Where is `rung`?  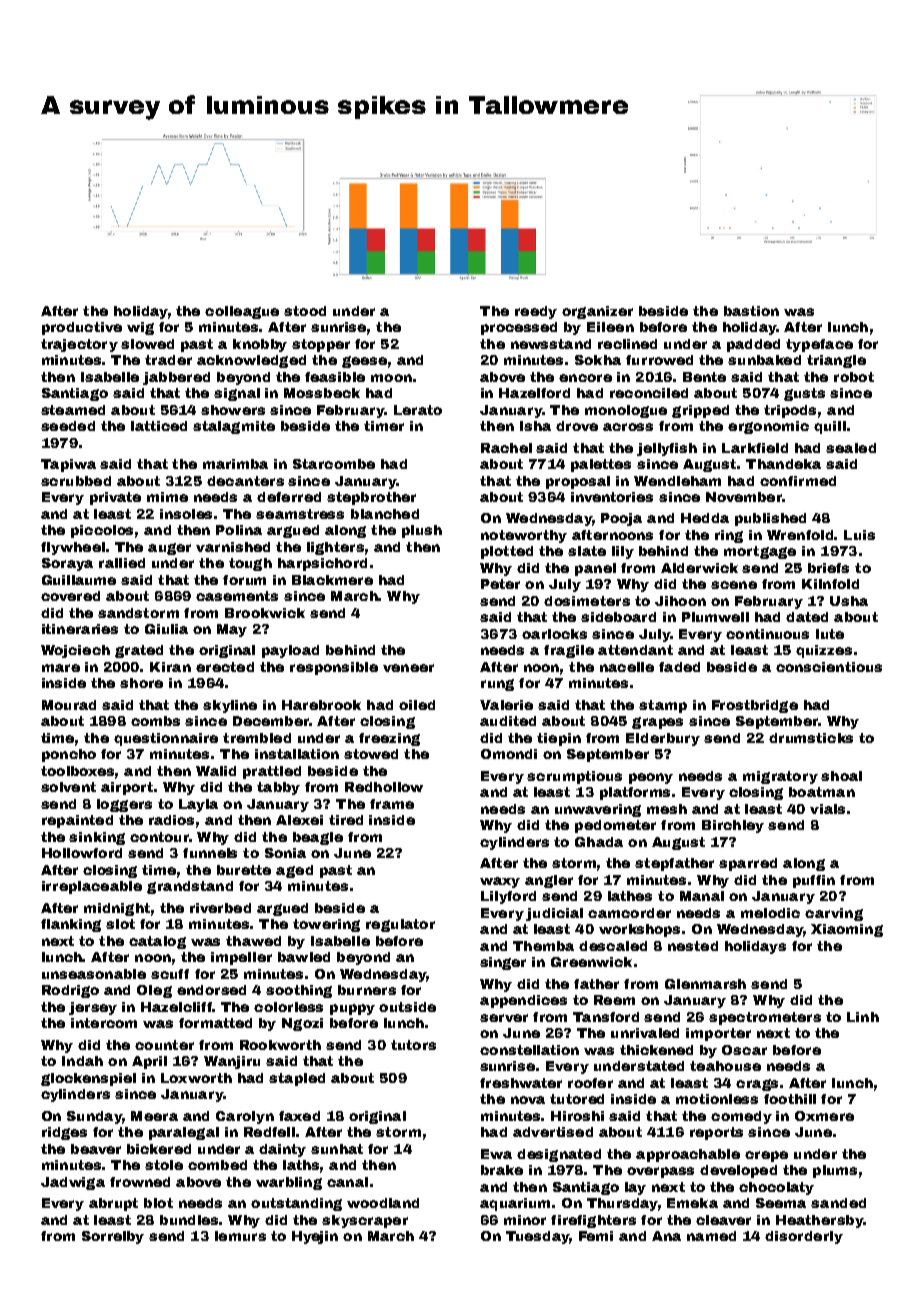 rung is located at coordinates (497, 685).
